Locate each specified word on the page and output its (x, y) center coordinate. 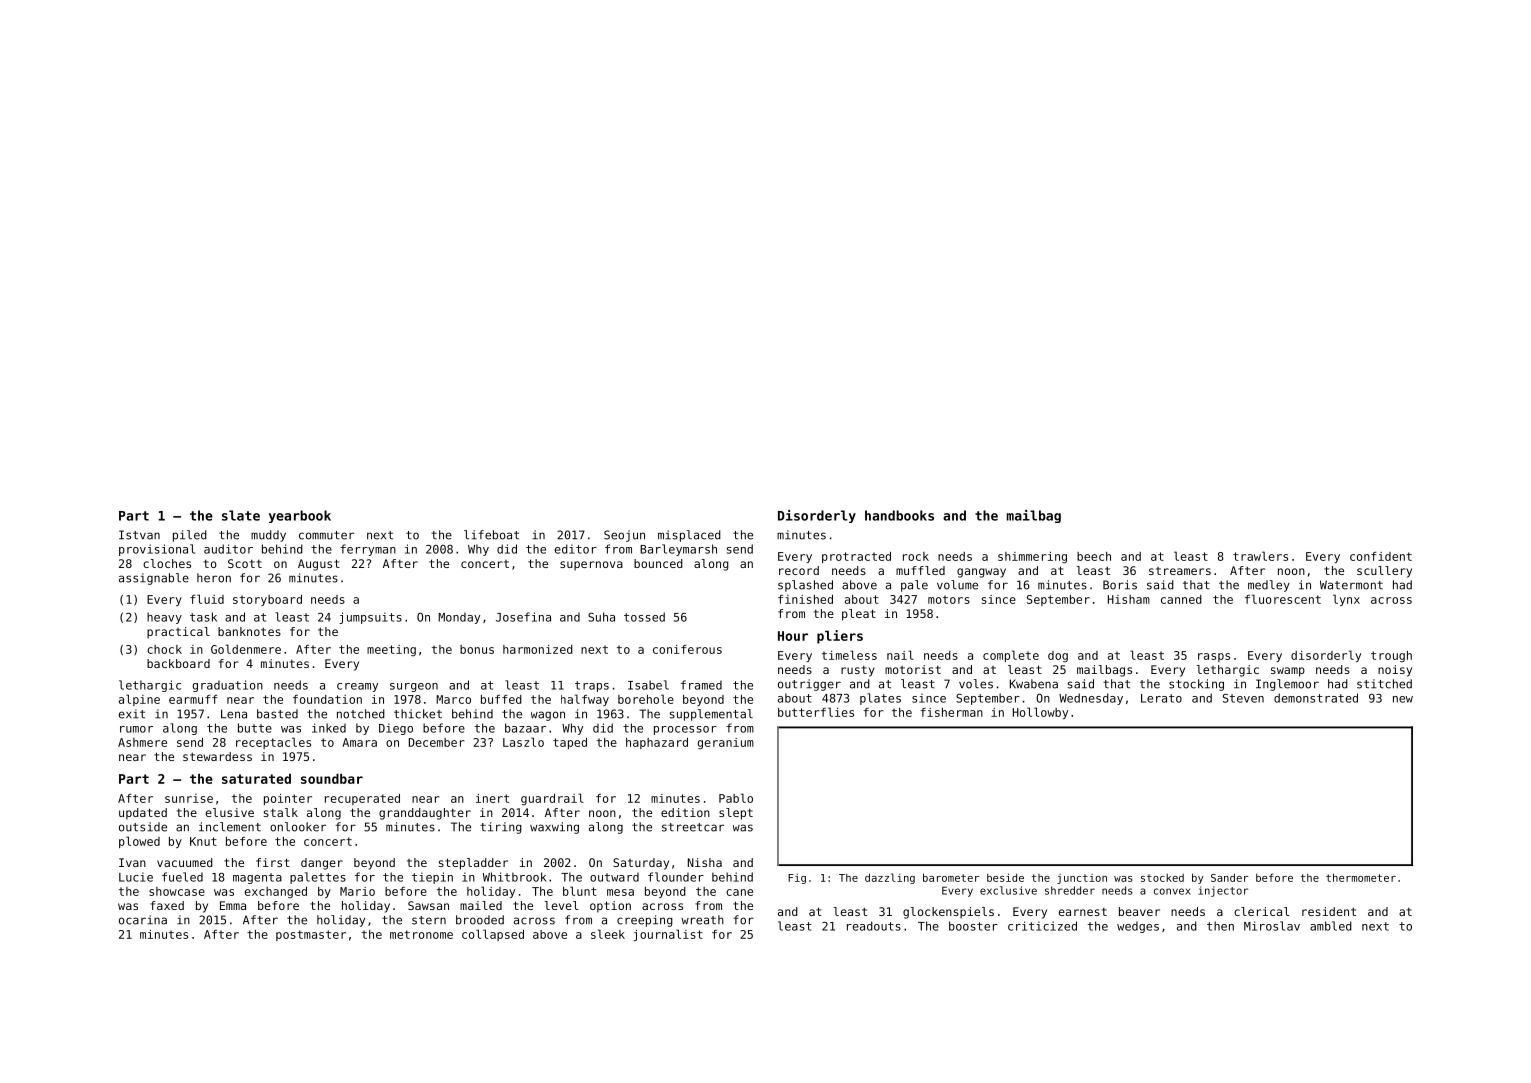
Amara (359, 742)
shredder (1070, 890)
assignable (154, 579)
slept (736, 814)
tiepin (432, 878)
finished (805, 599)
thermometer (1361, 877)
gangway (981, 573)
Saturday (641, 864)
